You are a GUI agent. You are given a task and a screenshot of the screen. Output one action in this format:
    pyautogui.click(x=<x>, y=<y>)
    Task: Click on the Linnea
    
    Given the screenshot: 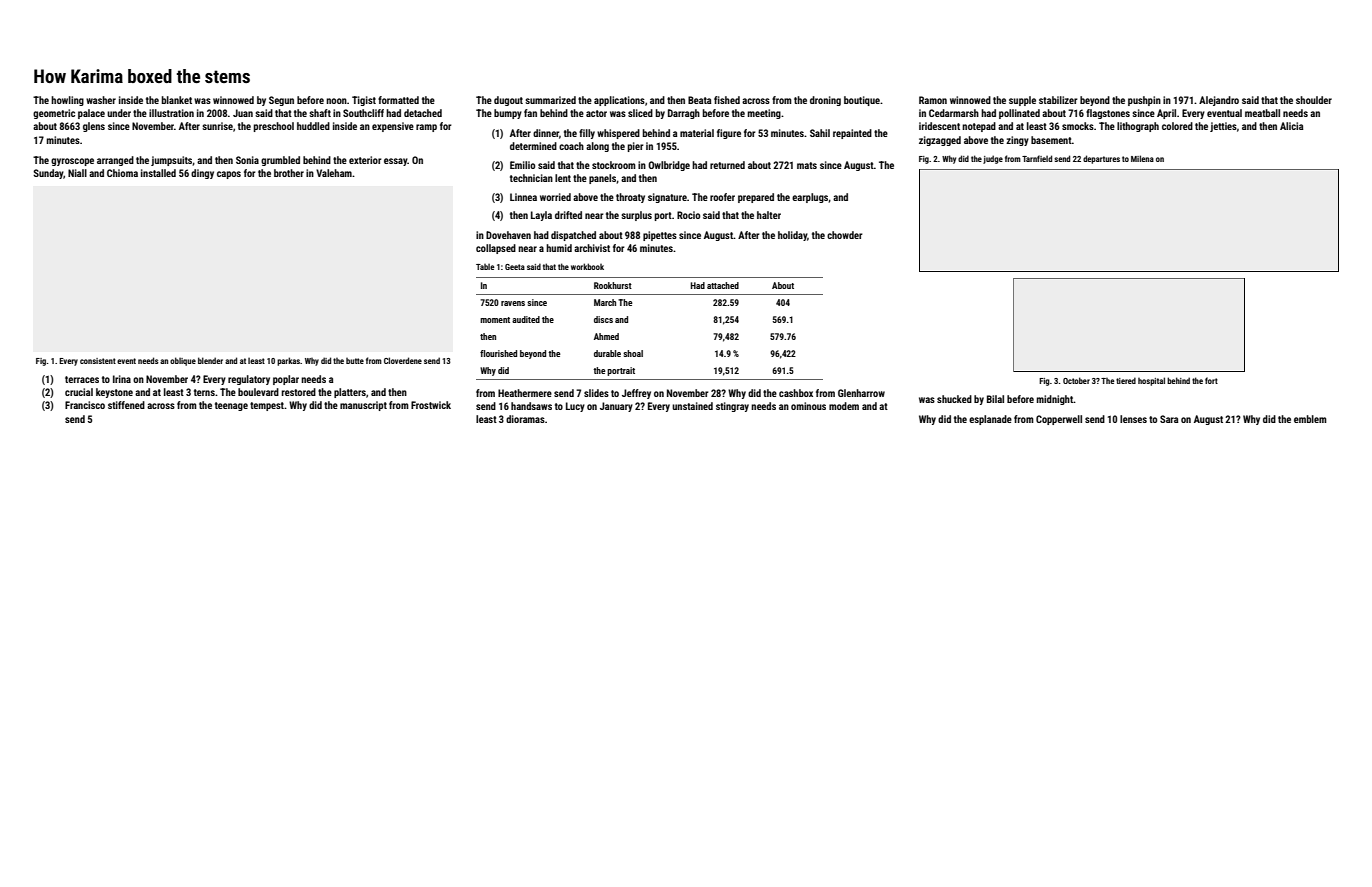 What is the action you would take?
    pyautogui.click(x=523, y=197)
